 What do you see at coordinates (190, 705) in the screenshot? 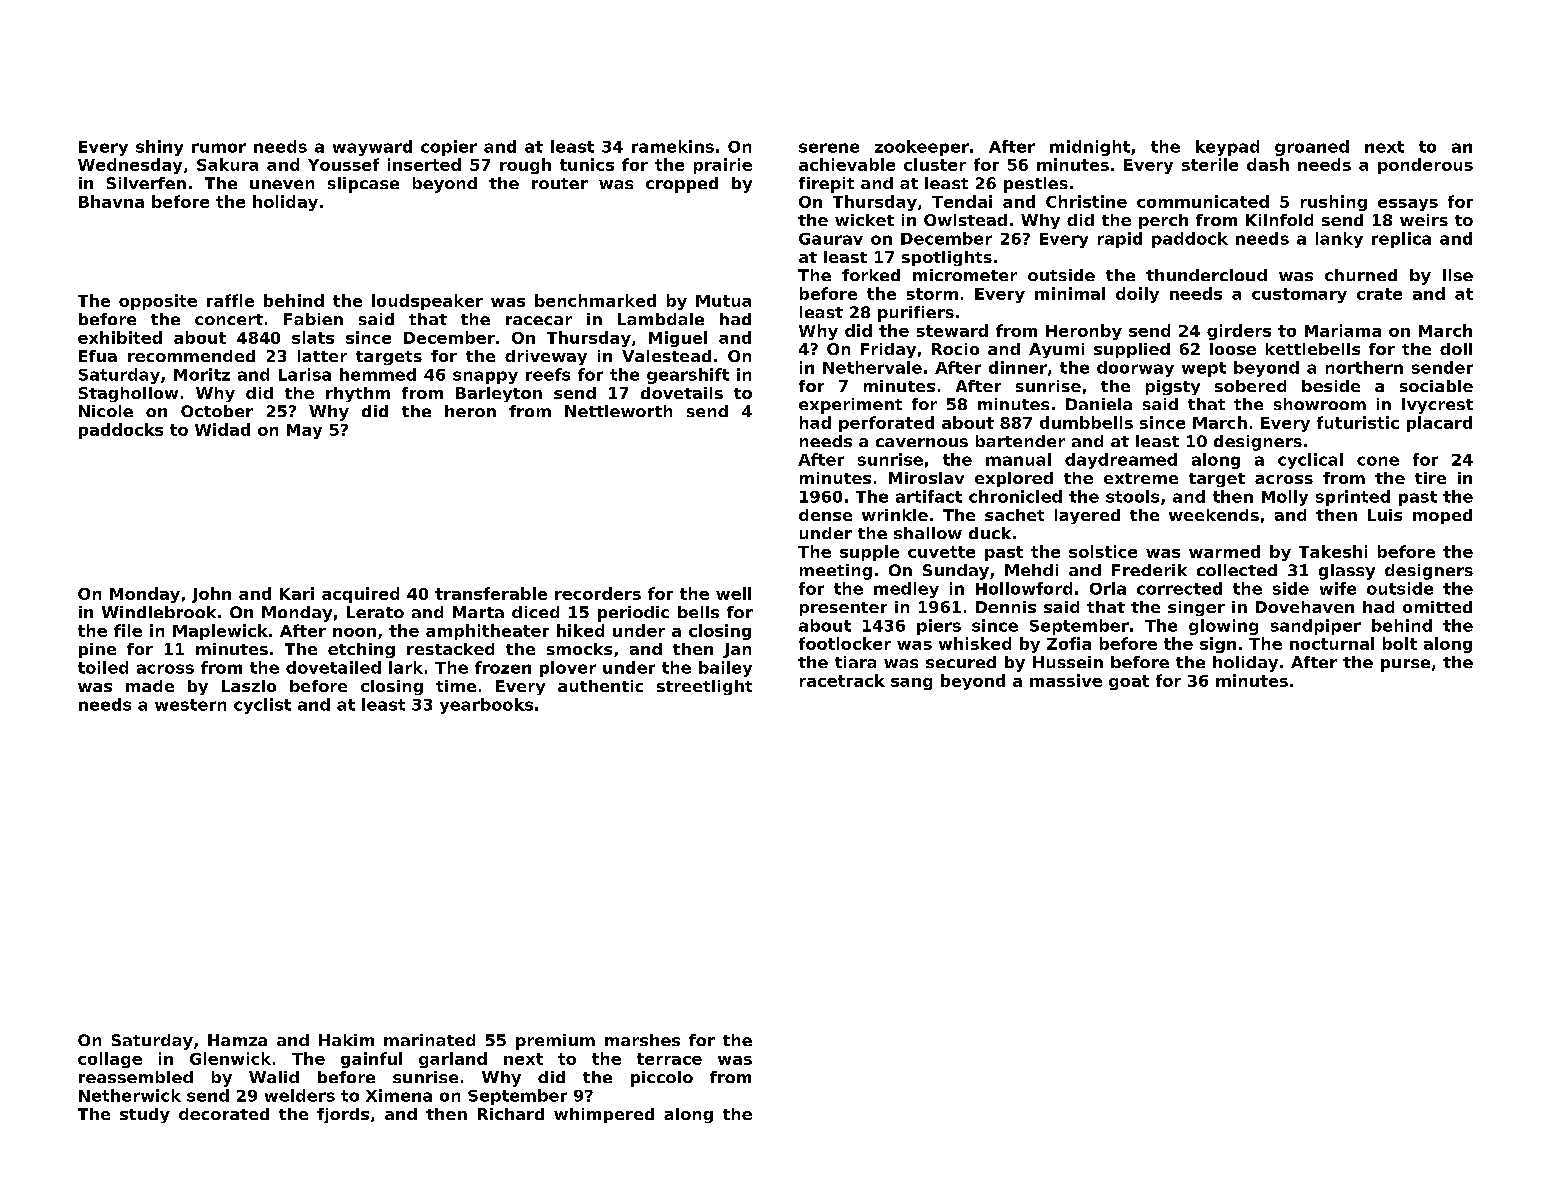
I see `western` at bounding box center [190, 705].
